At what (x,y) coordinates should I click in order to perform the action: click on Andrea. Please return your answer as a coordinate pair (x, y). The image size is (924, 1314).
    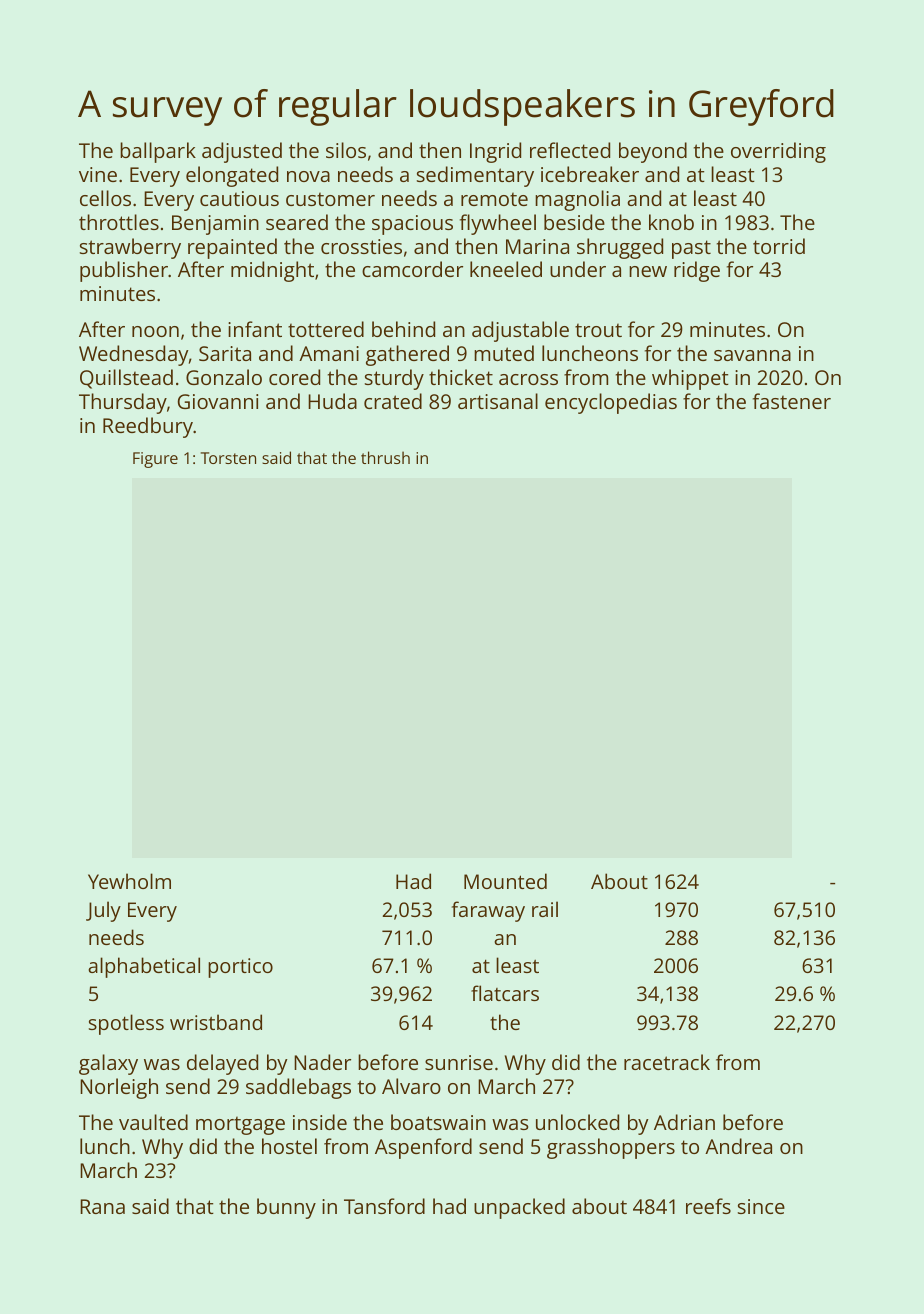
    Looking at the image, I should click on (738, 1146).
